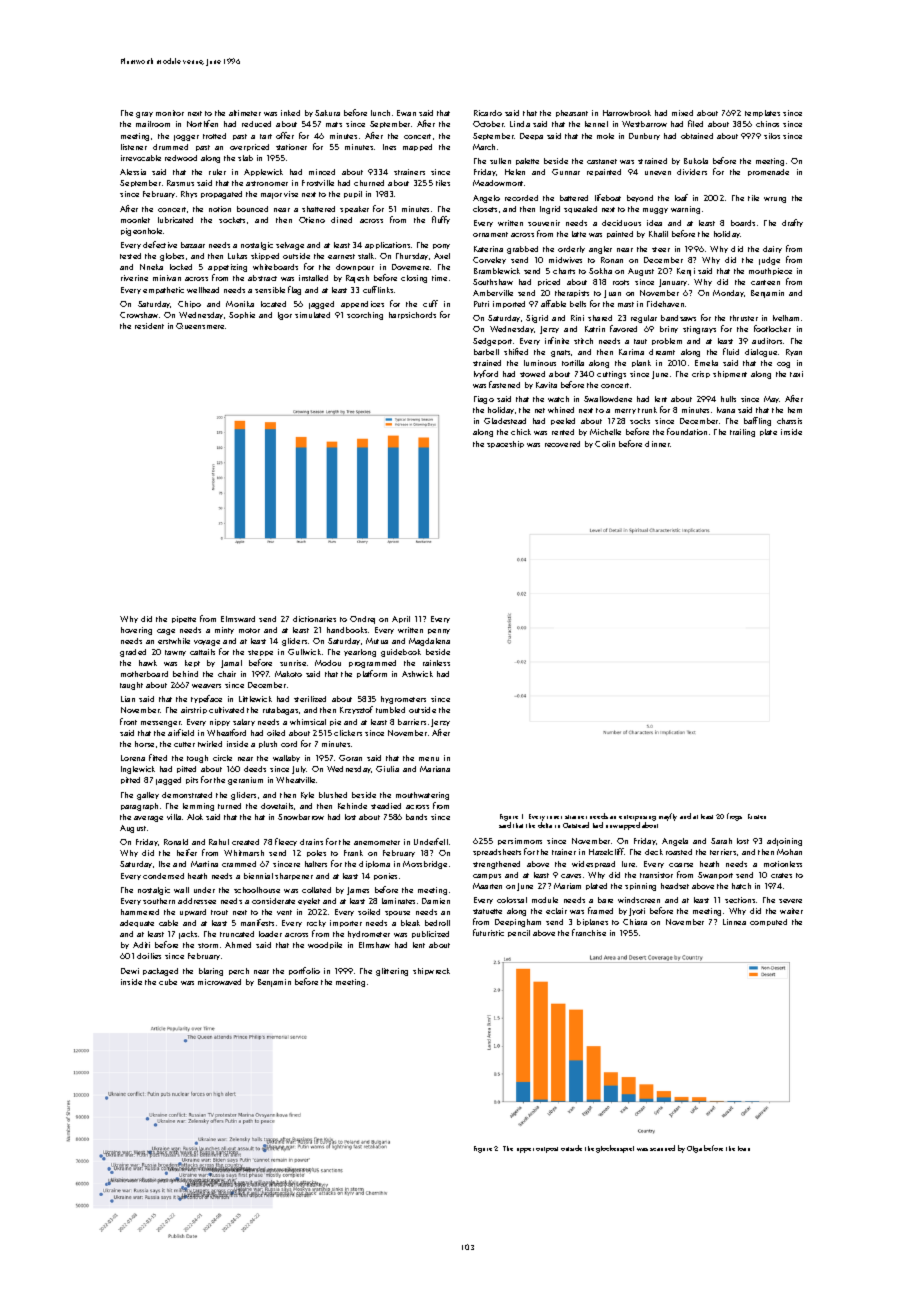  I want to click on pipette, so click(184, 619).
